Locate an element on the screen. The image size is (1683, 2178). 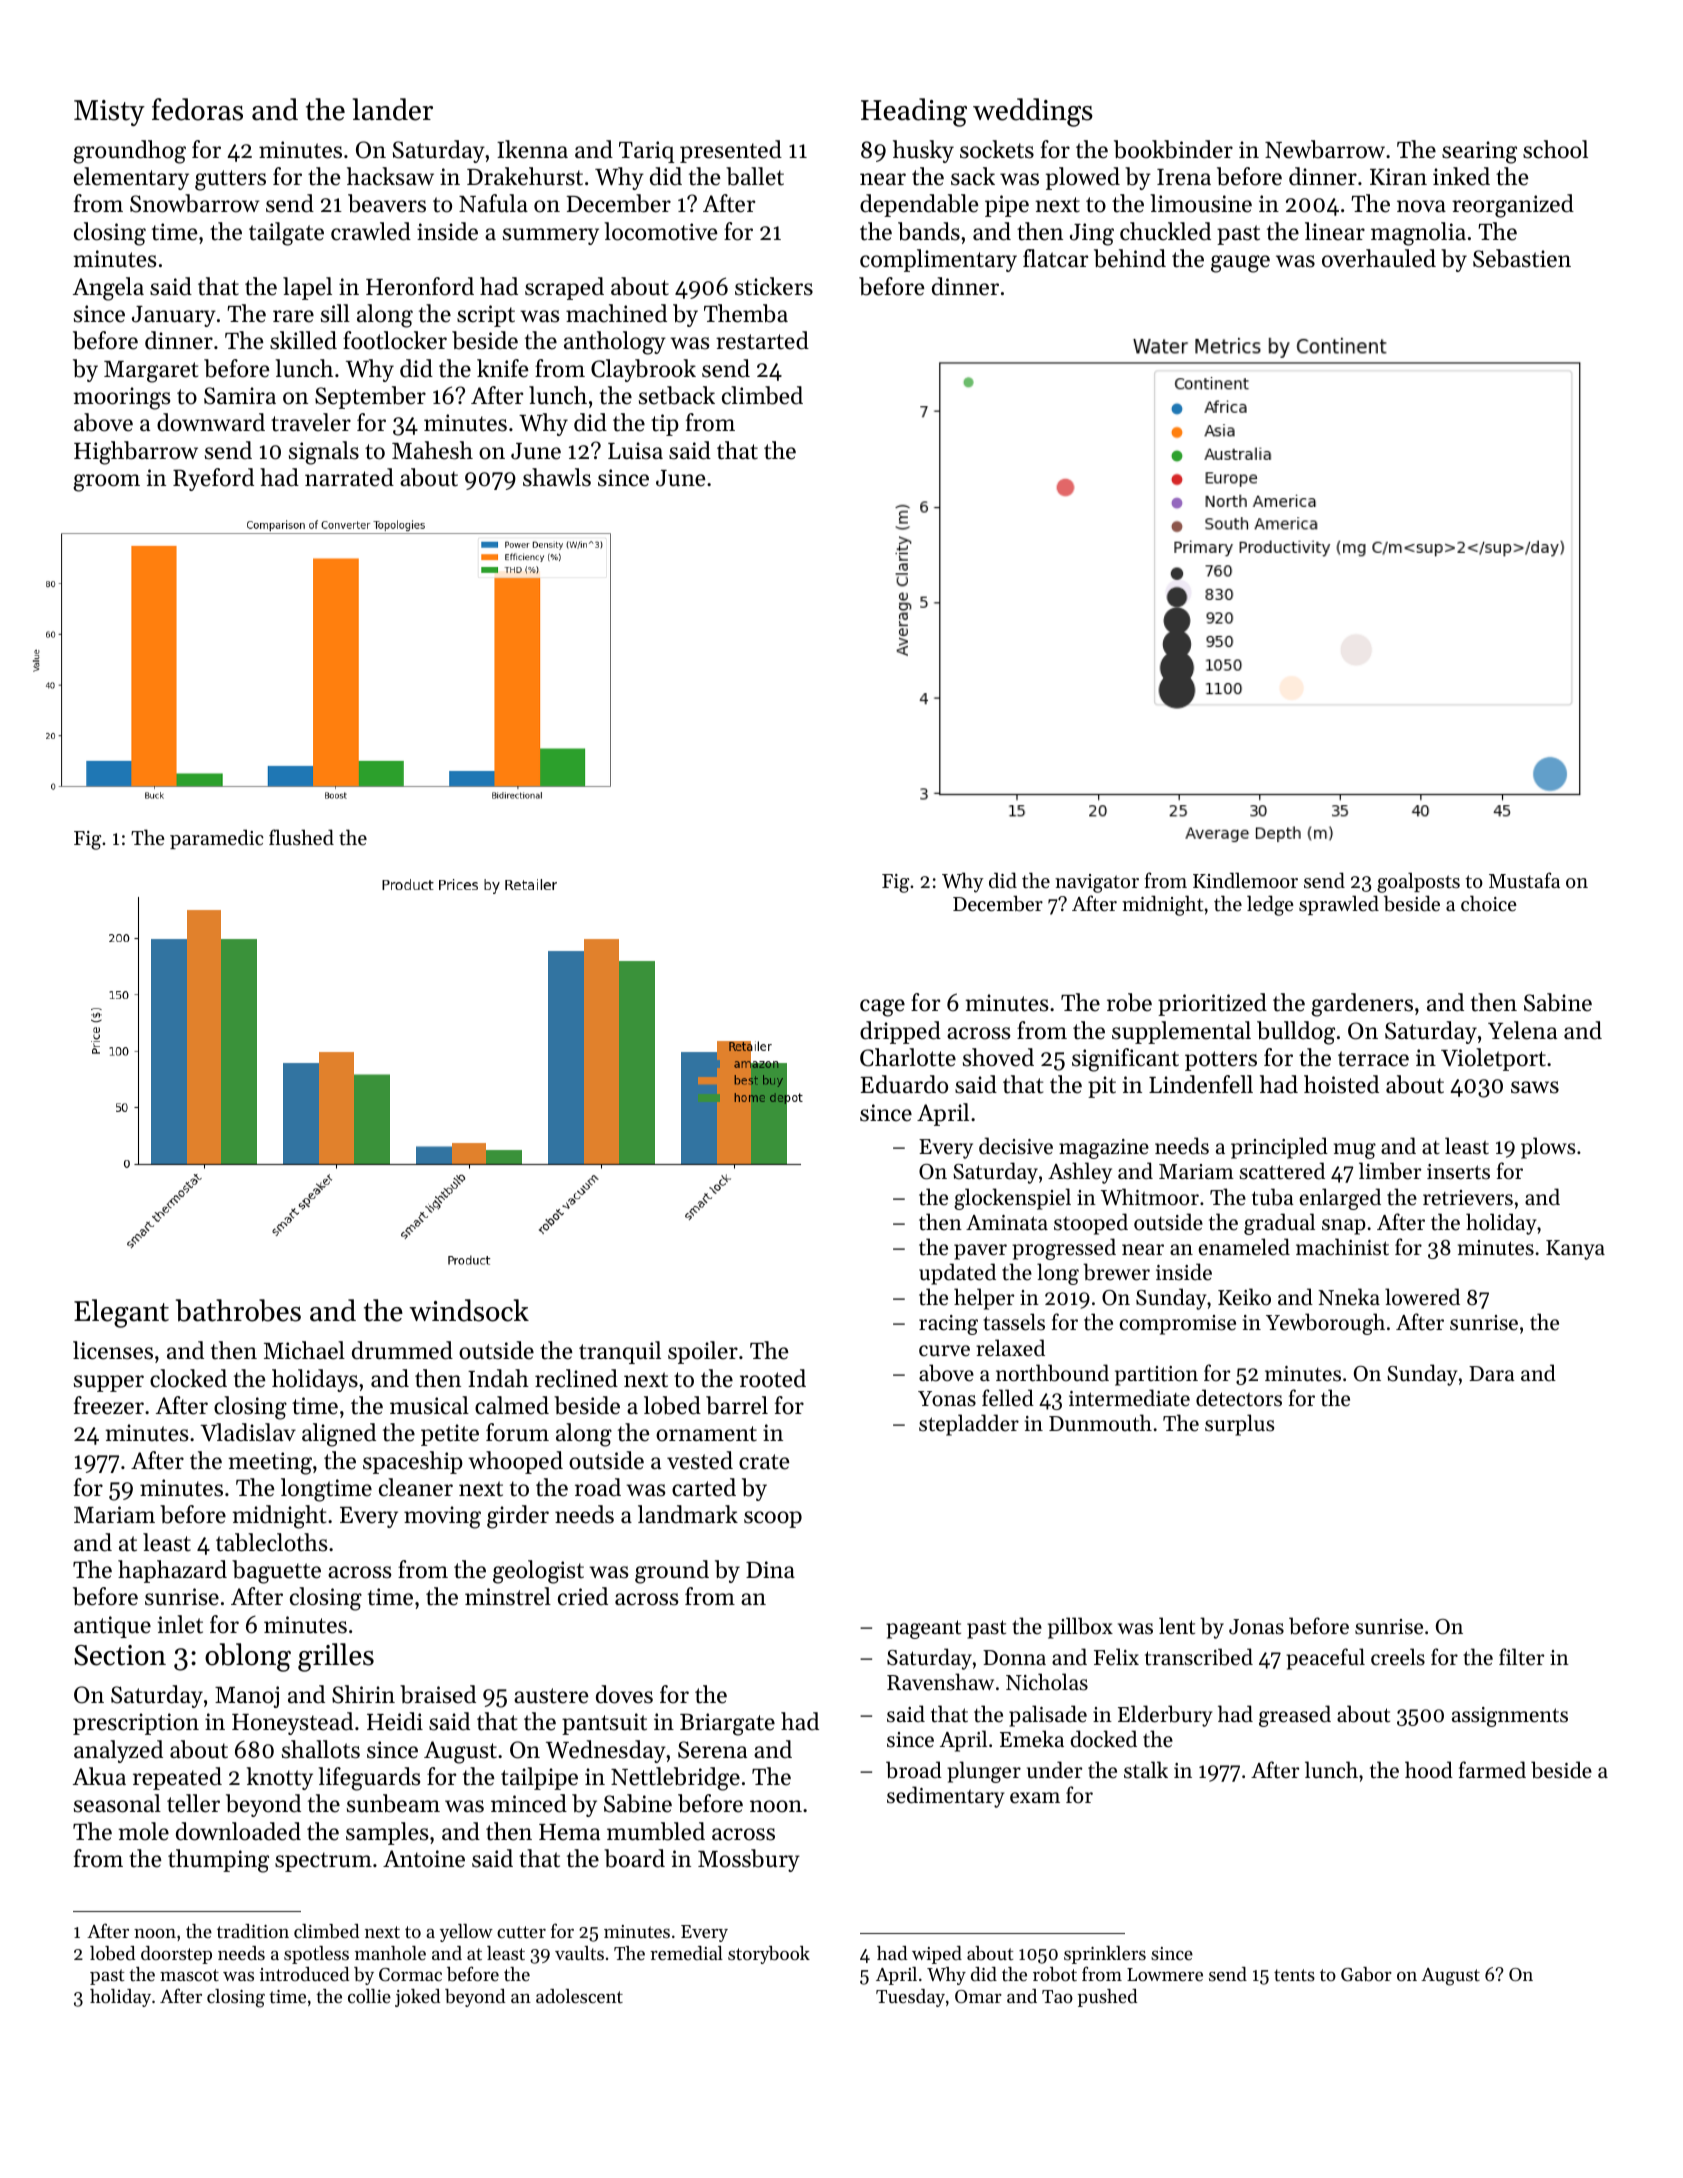
dependable is located at coordinates (919, 205).
